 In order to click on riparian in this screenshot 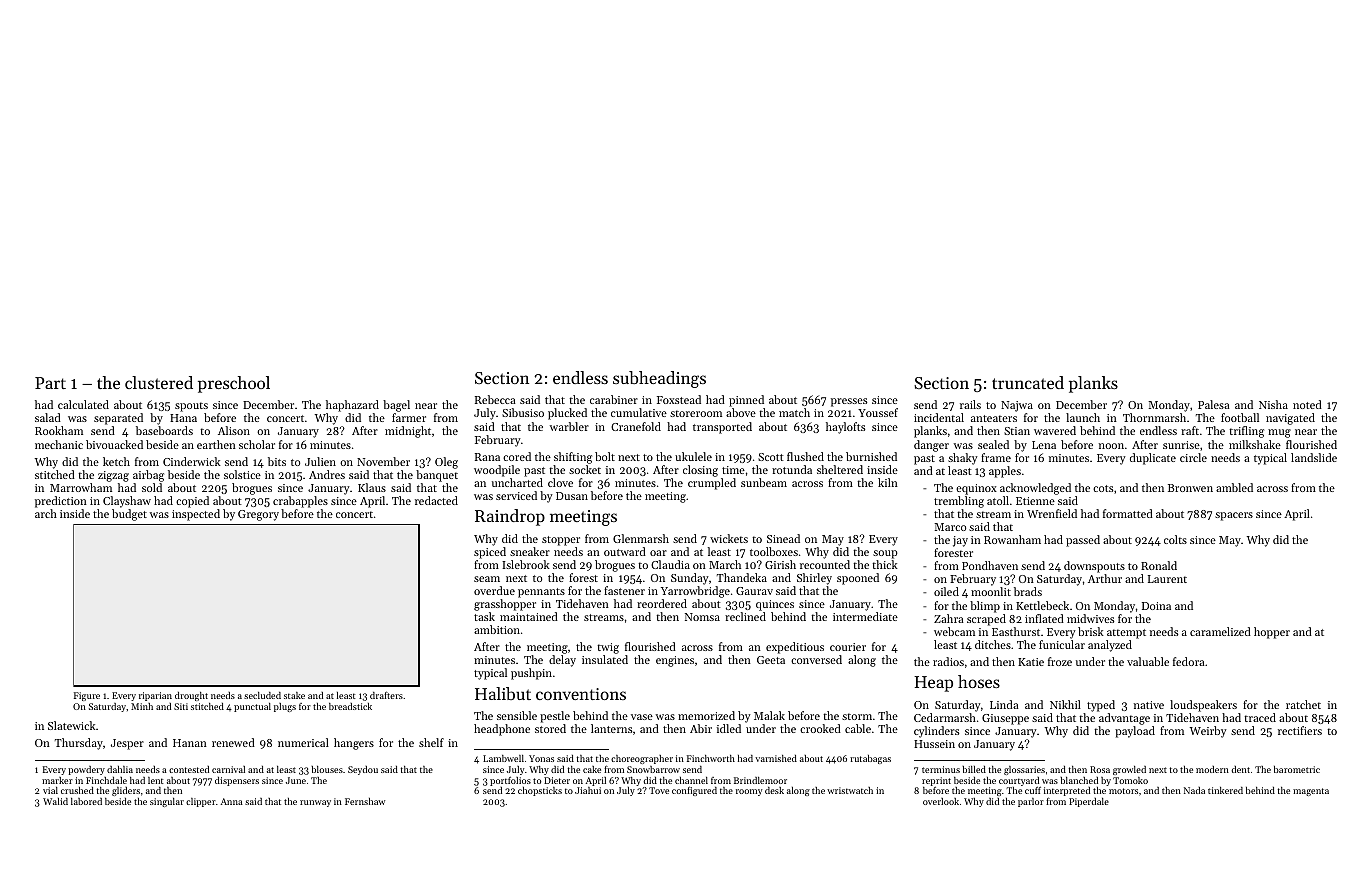, I will do `click(155, 696)`.
